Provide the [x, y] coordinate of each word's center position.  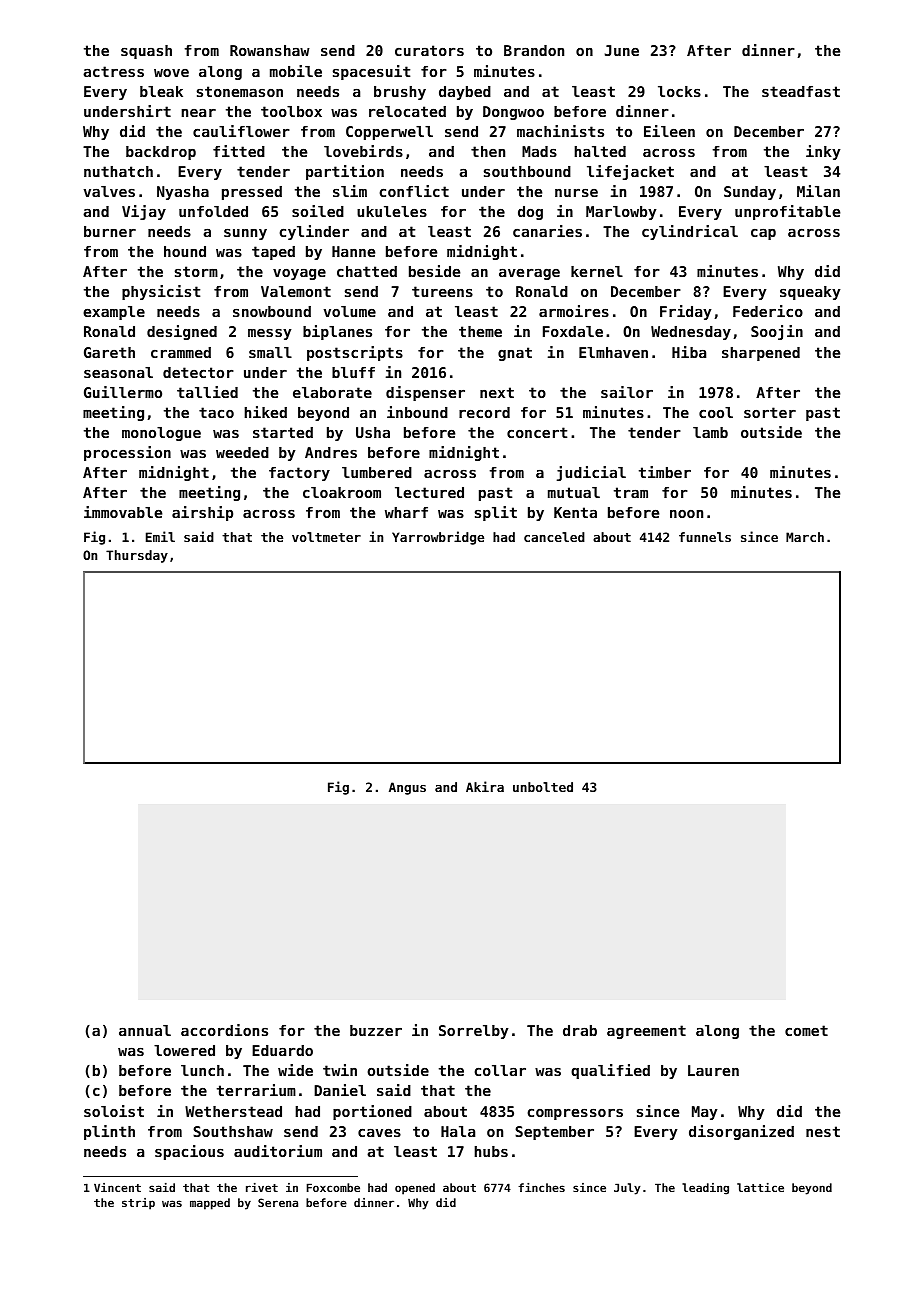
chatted [367, 271]
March [805, 537]
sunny [245, 234]
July [627, 1189]
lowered [184, 1050]
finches [541, 1187]
